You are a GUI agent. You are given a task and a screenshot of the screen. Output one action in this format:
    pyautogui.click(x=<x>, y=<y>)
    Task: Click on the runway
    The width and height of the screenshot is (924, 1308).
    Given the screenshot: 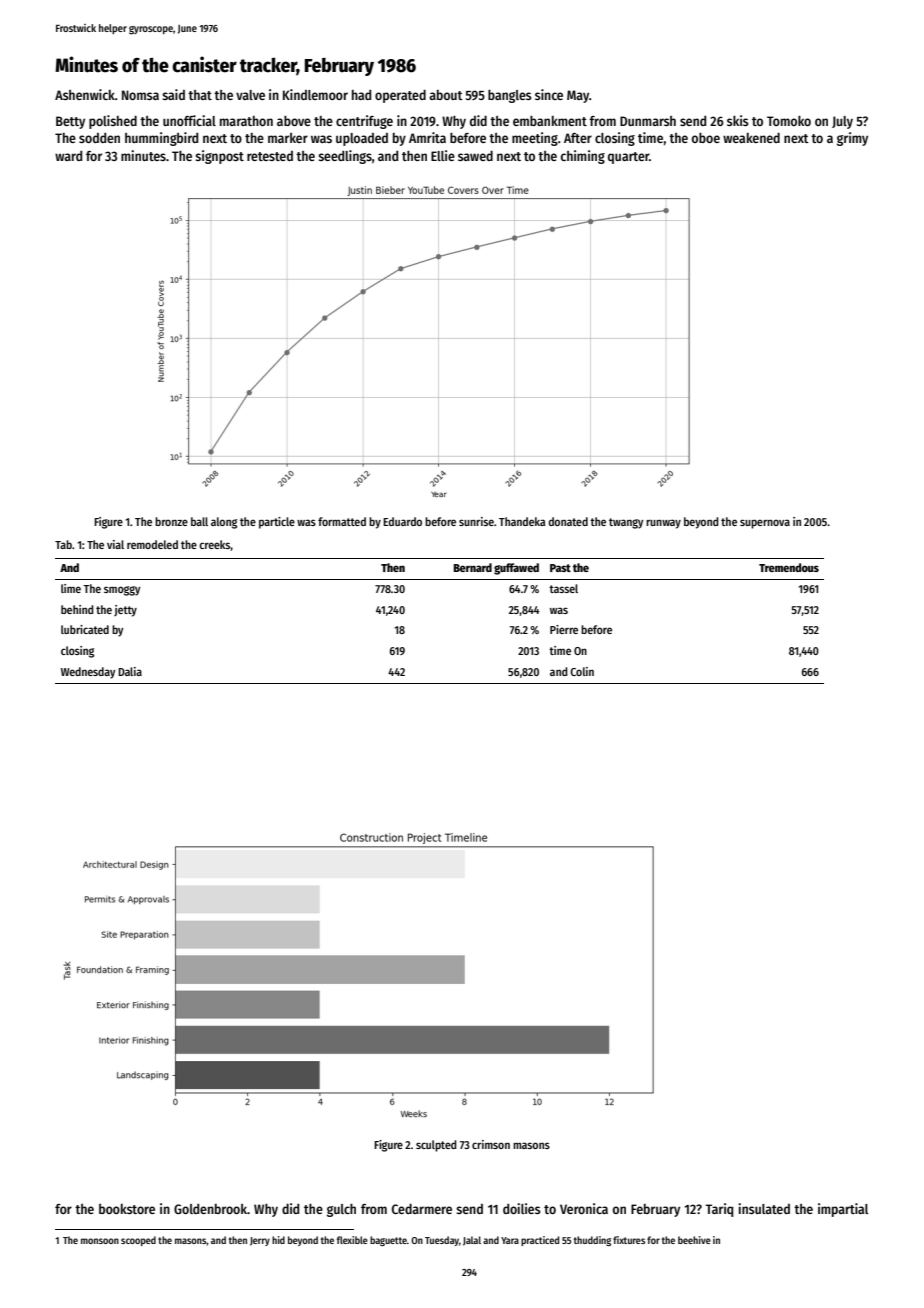 What is the action you would take?
    pyautogui.click(x=663, y=524)
